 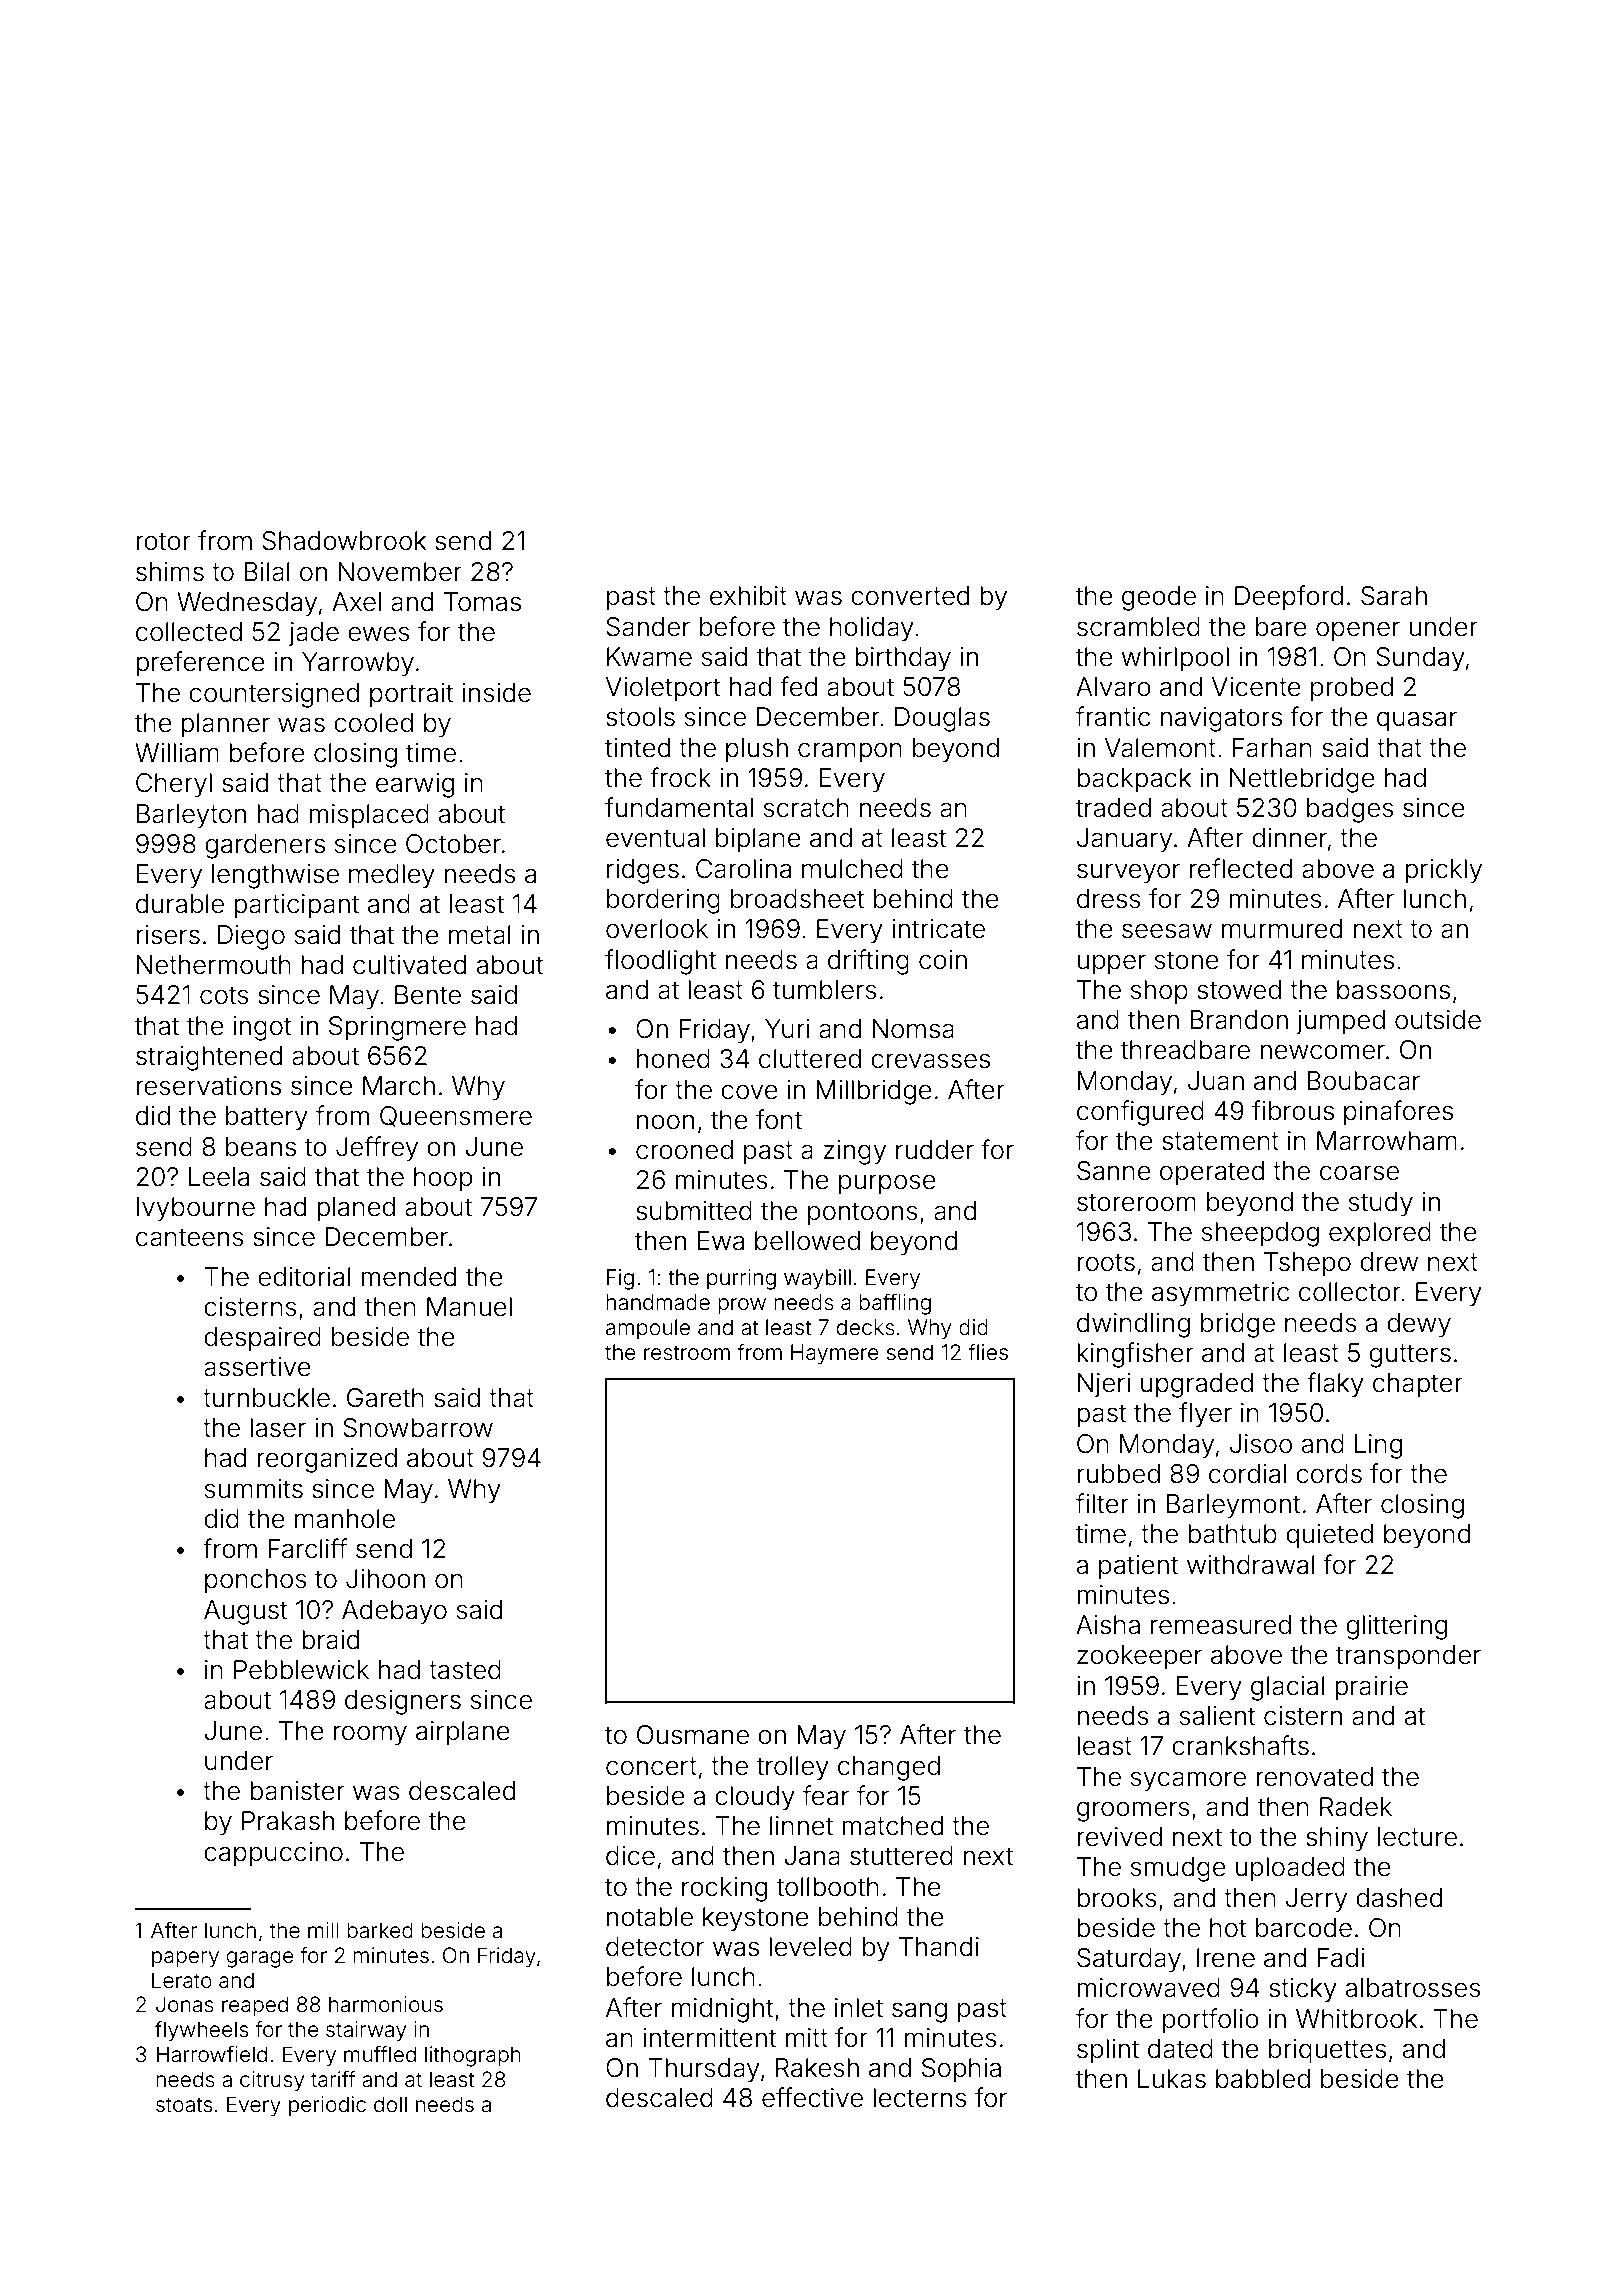 What do you see at coordinates (1102, 1503) in the screenshot?
I see `filter` at bounding box center [1102, 1503].
